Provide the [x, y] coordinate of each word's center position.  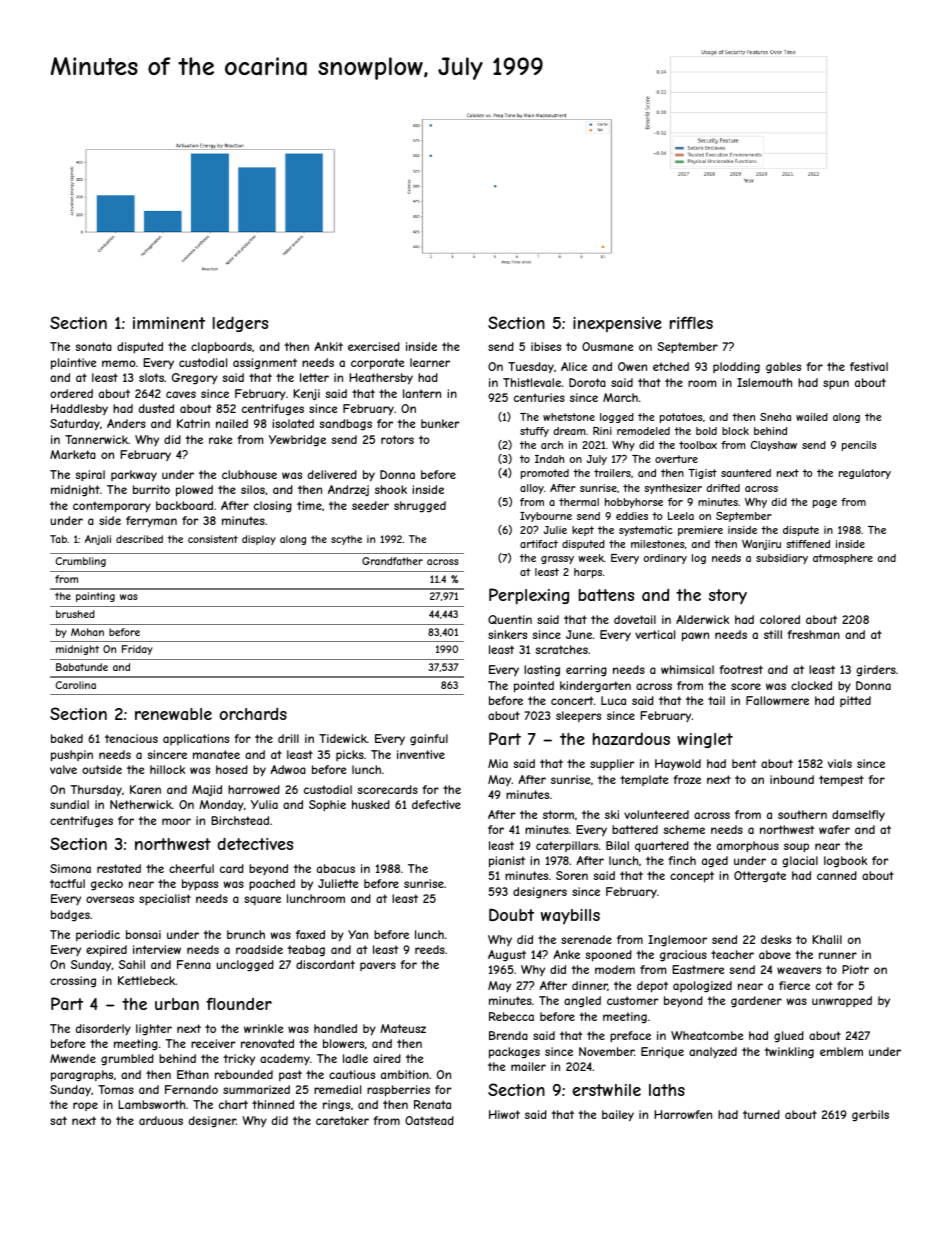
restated [119, 868]
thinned [273, 1104]
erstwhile [606, 1090]
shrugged [420, 507]
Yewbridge [297, 441]
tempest [841, 780]
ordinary [665, 559]
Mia [498, 763]
